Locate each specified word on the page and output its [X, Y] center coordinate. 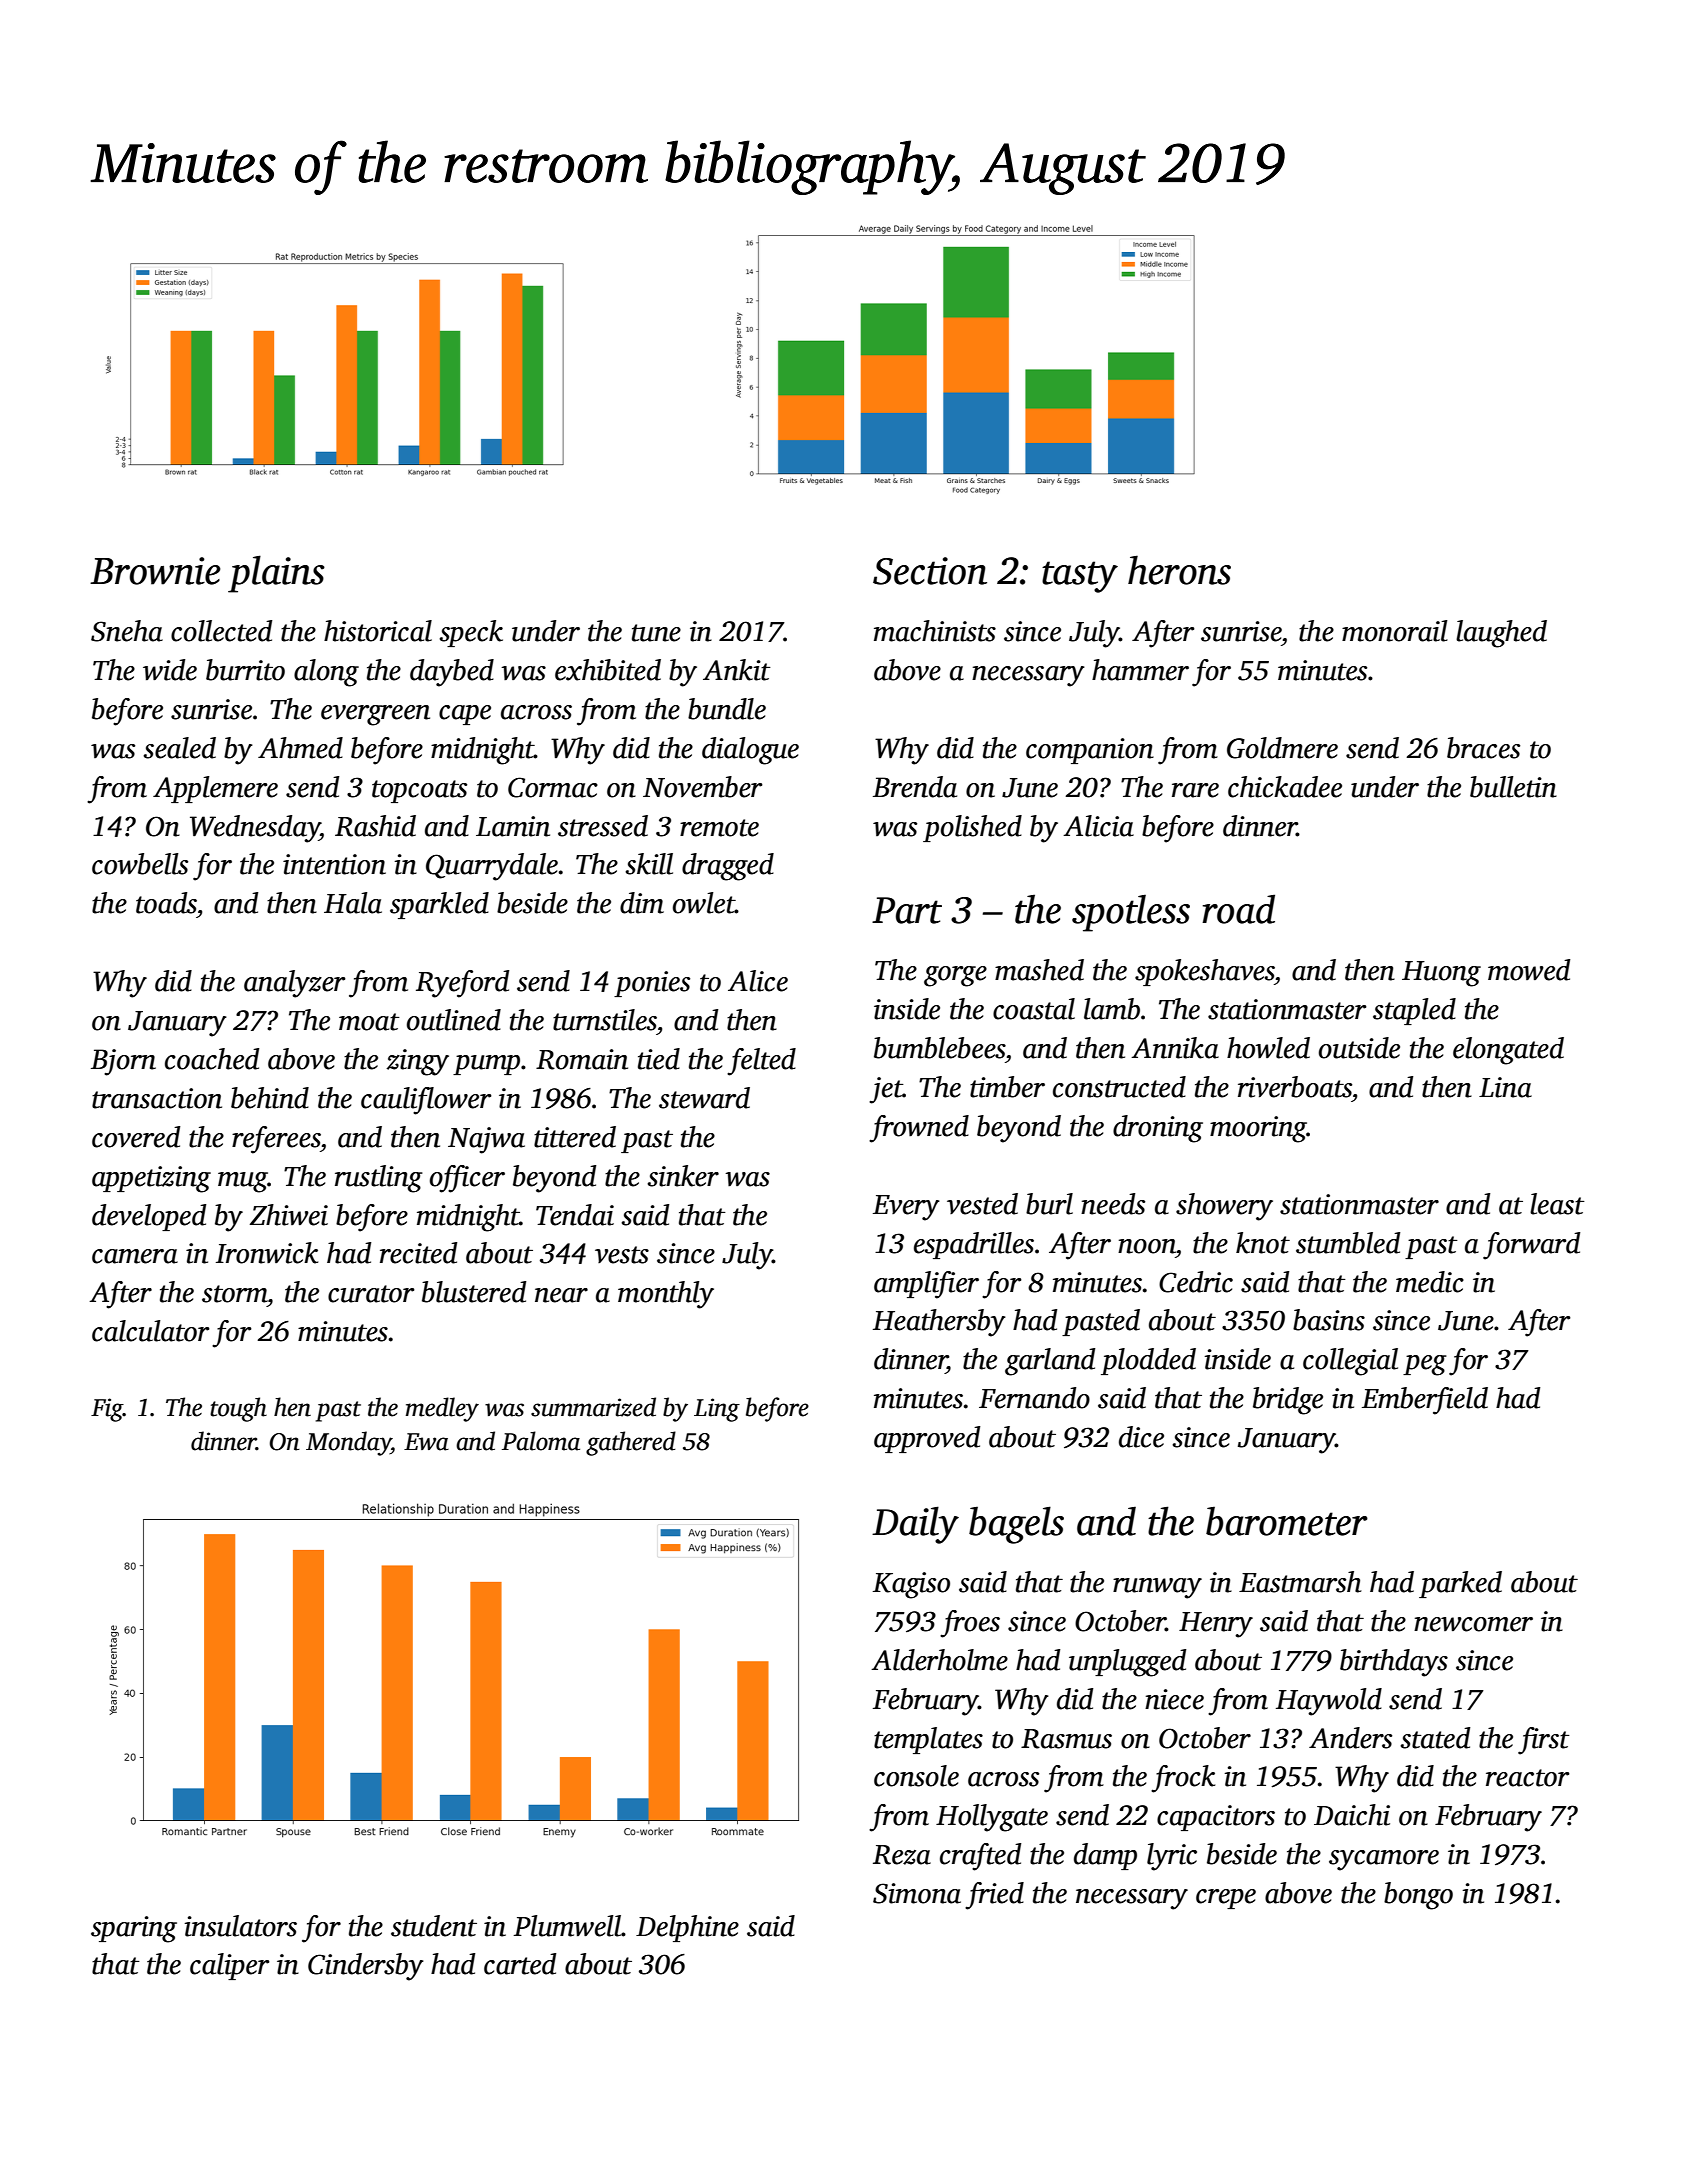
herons [1179, 570]
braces [1483, 748]
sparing [134, 1929]
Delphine [687, 1928]
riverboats [1295, 1087]
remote [719, 828]
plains [276, 574]
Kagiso [911, 1585]
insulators [241, 1926]
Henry [1216, 1625]
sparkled [439, 905]
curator [371, 1294]
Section [930, 571]
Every [906, 1208]
